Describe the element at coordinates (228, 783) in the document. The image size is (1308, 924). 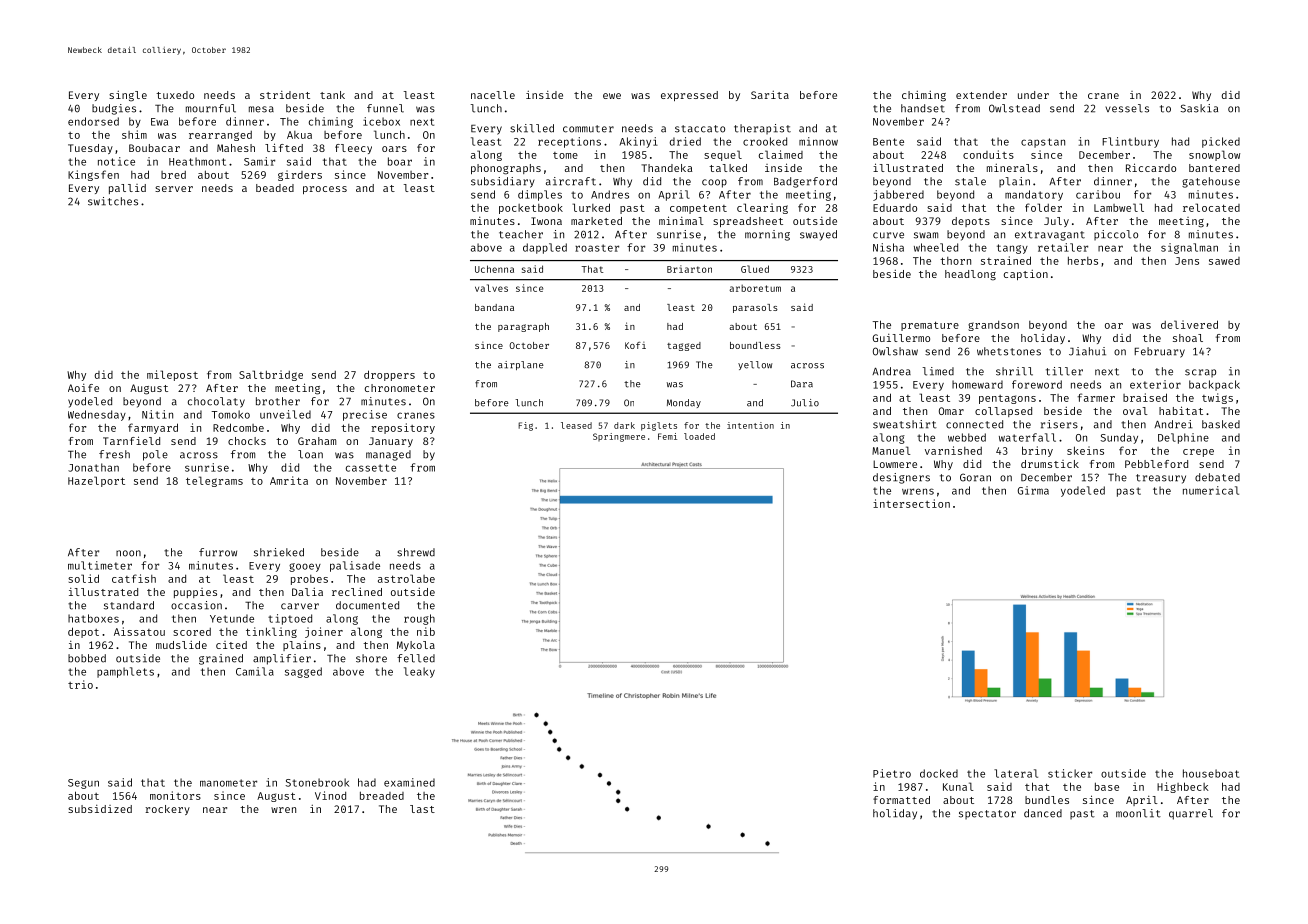
I see `manometer` at that location.
